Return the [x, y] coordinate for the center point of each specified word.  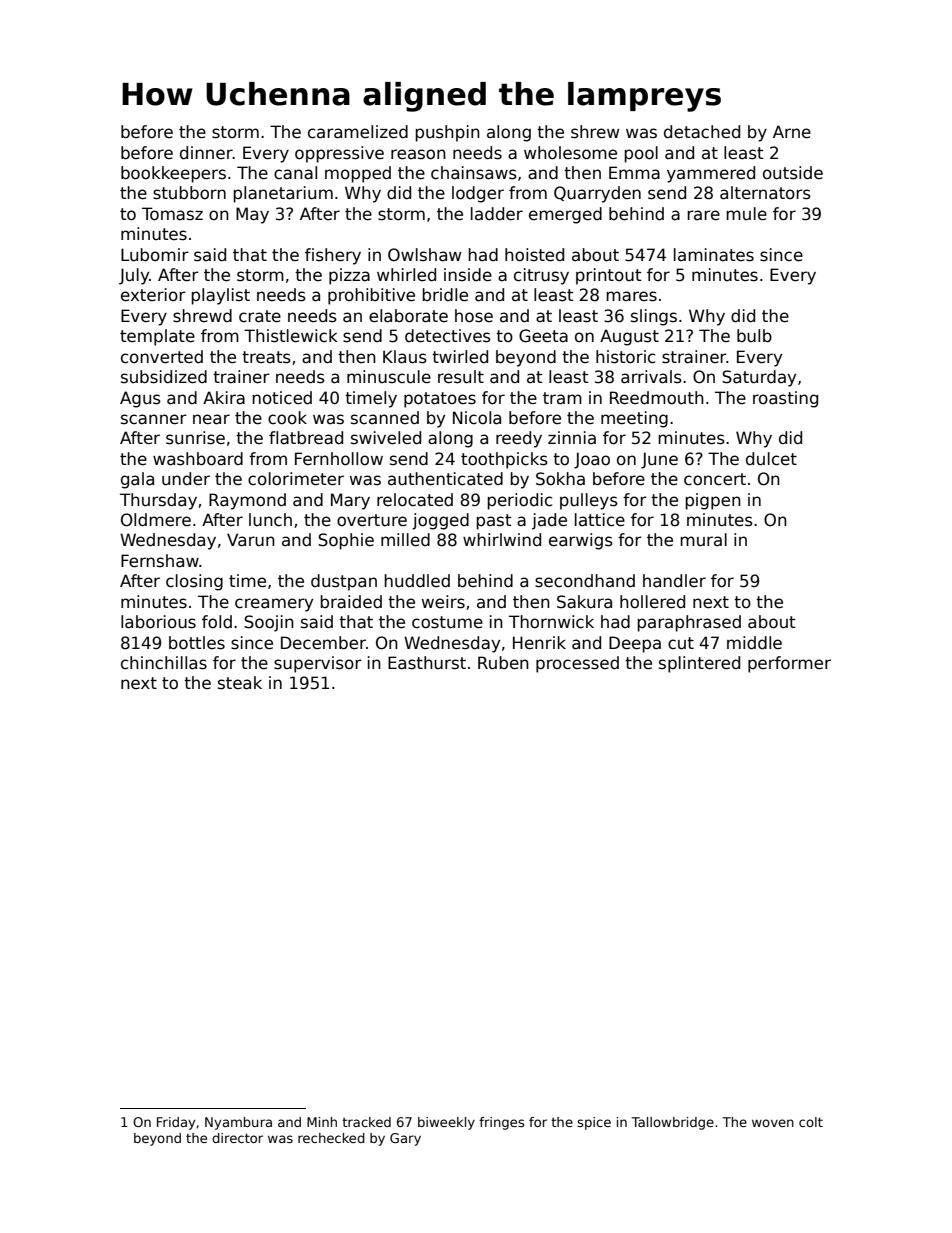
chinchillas [164, 663]
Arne [792, 132]
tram [562, 398]
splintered [699, 664]
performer [789, 664]
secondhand [585, 581]
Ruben [503, 663]
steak [240, 683]
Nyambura [238, 1123]
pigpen [713, 501]
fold [217, 622]
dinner [206, 153]
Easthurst [427, 663]
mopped [358, 174]
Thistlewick [291, 336]
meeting [634, 419]
